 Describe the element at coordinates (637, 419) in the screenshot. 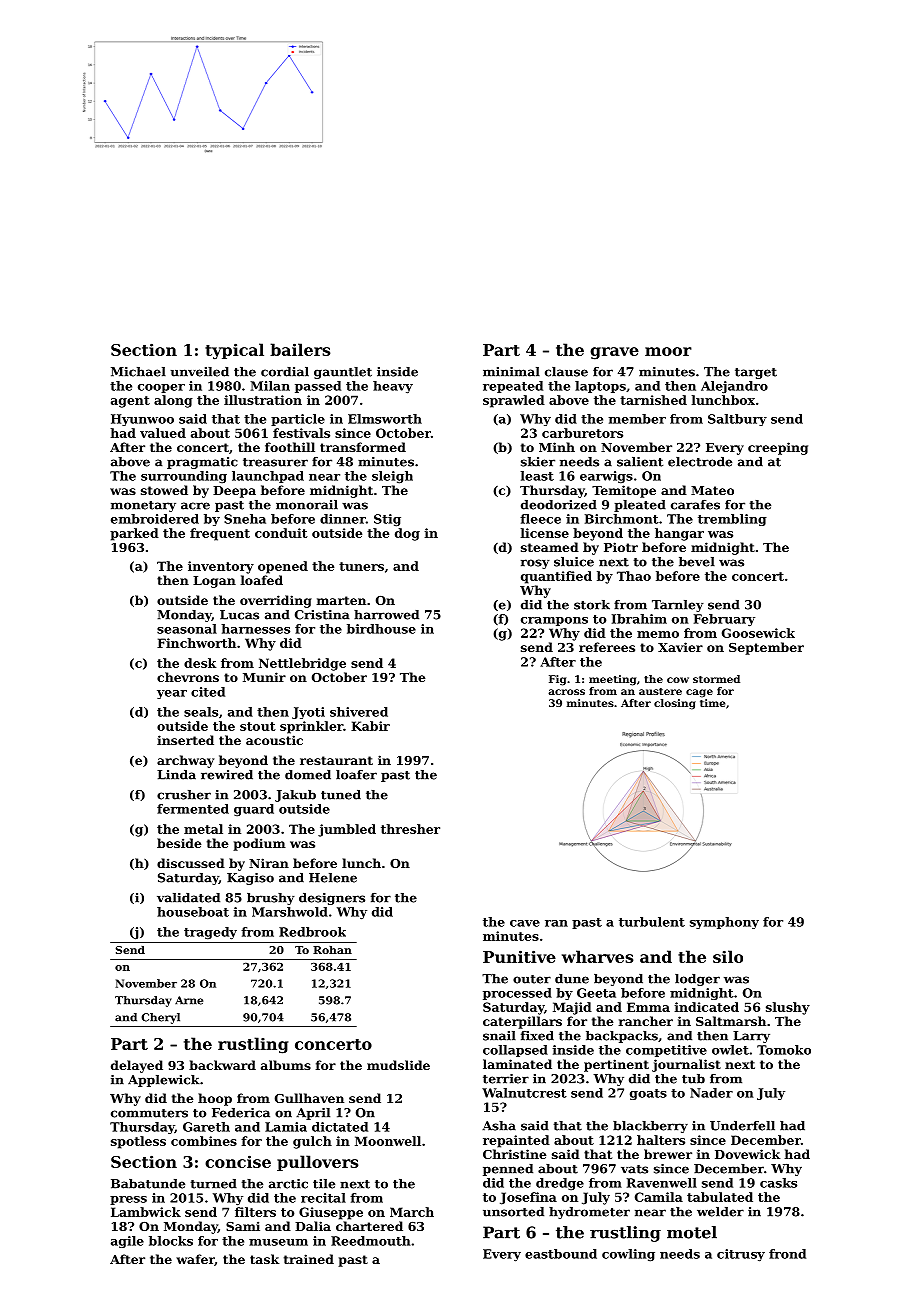

I see `member` at that location.
